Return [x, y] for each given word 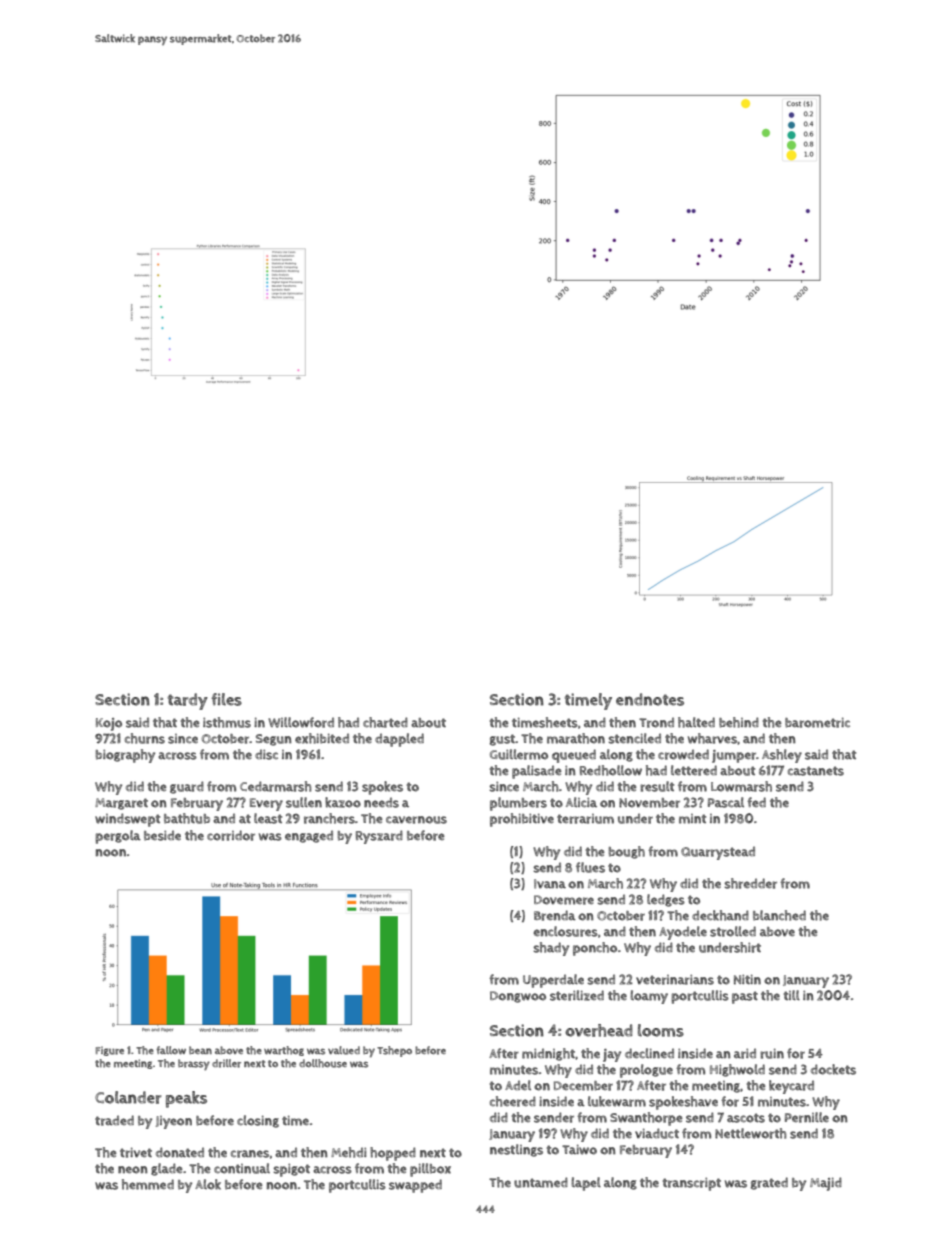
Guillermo [519, 754]
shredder [750, 883]
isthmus [227, 722]
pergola [118, 837]
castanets [816, 771]
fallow [171, 1050]
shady [551, 949]
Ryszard [379, 837]
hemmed [148, 1184]
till [792, 995]
